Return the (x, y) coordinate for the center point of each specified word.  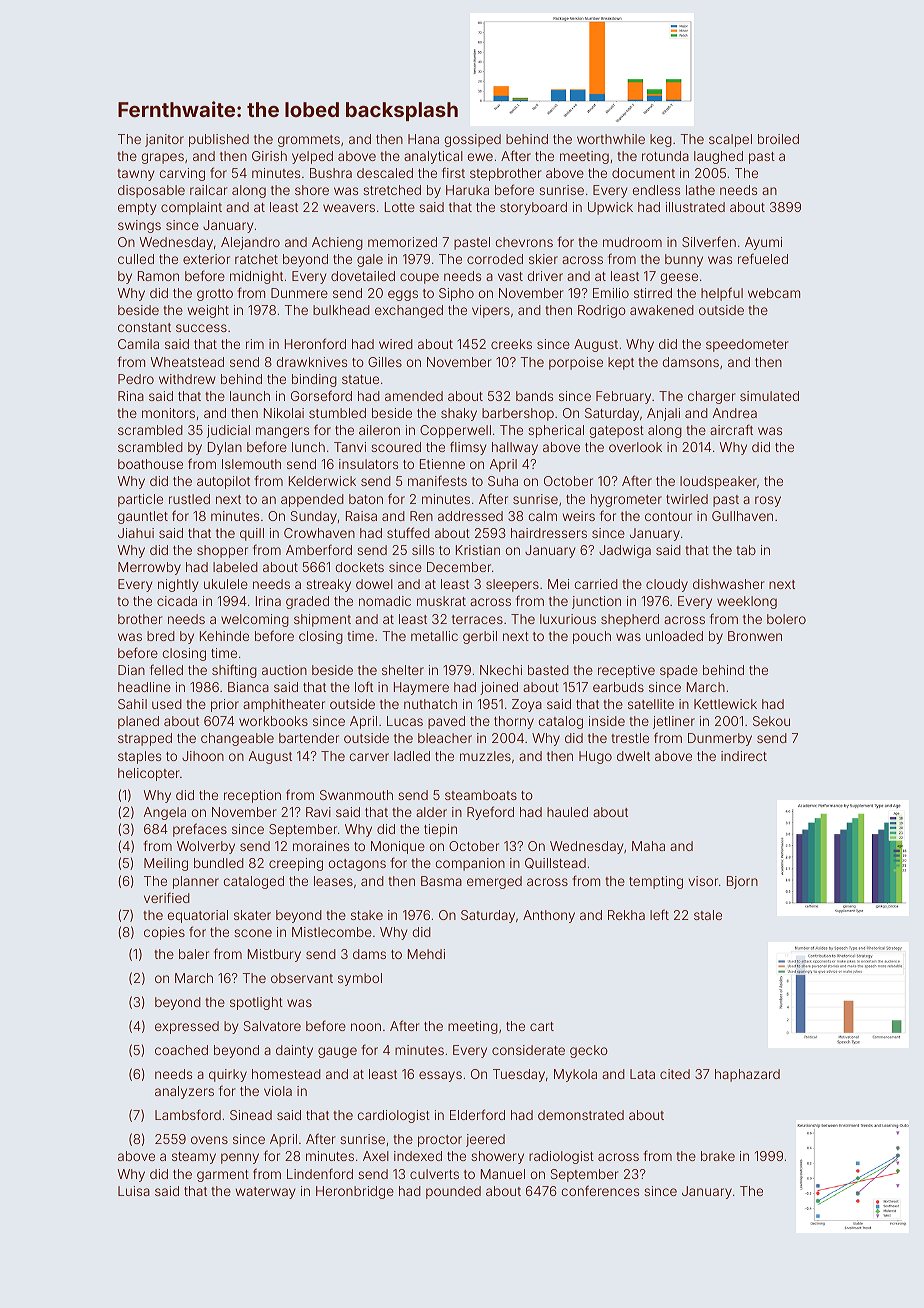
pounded (453, 1192)
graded (307, 602)
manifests (437, 480)
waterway (266, 1193)
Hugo (595, 757)
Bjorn (742, 882)
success (201, 328)
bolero (786, 619)
